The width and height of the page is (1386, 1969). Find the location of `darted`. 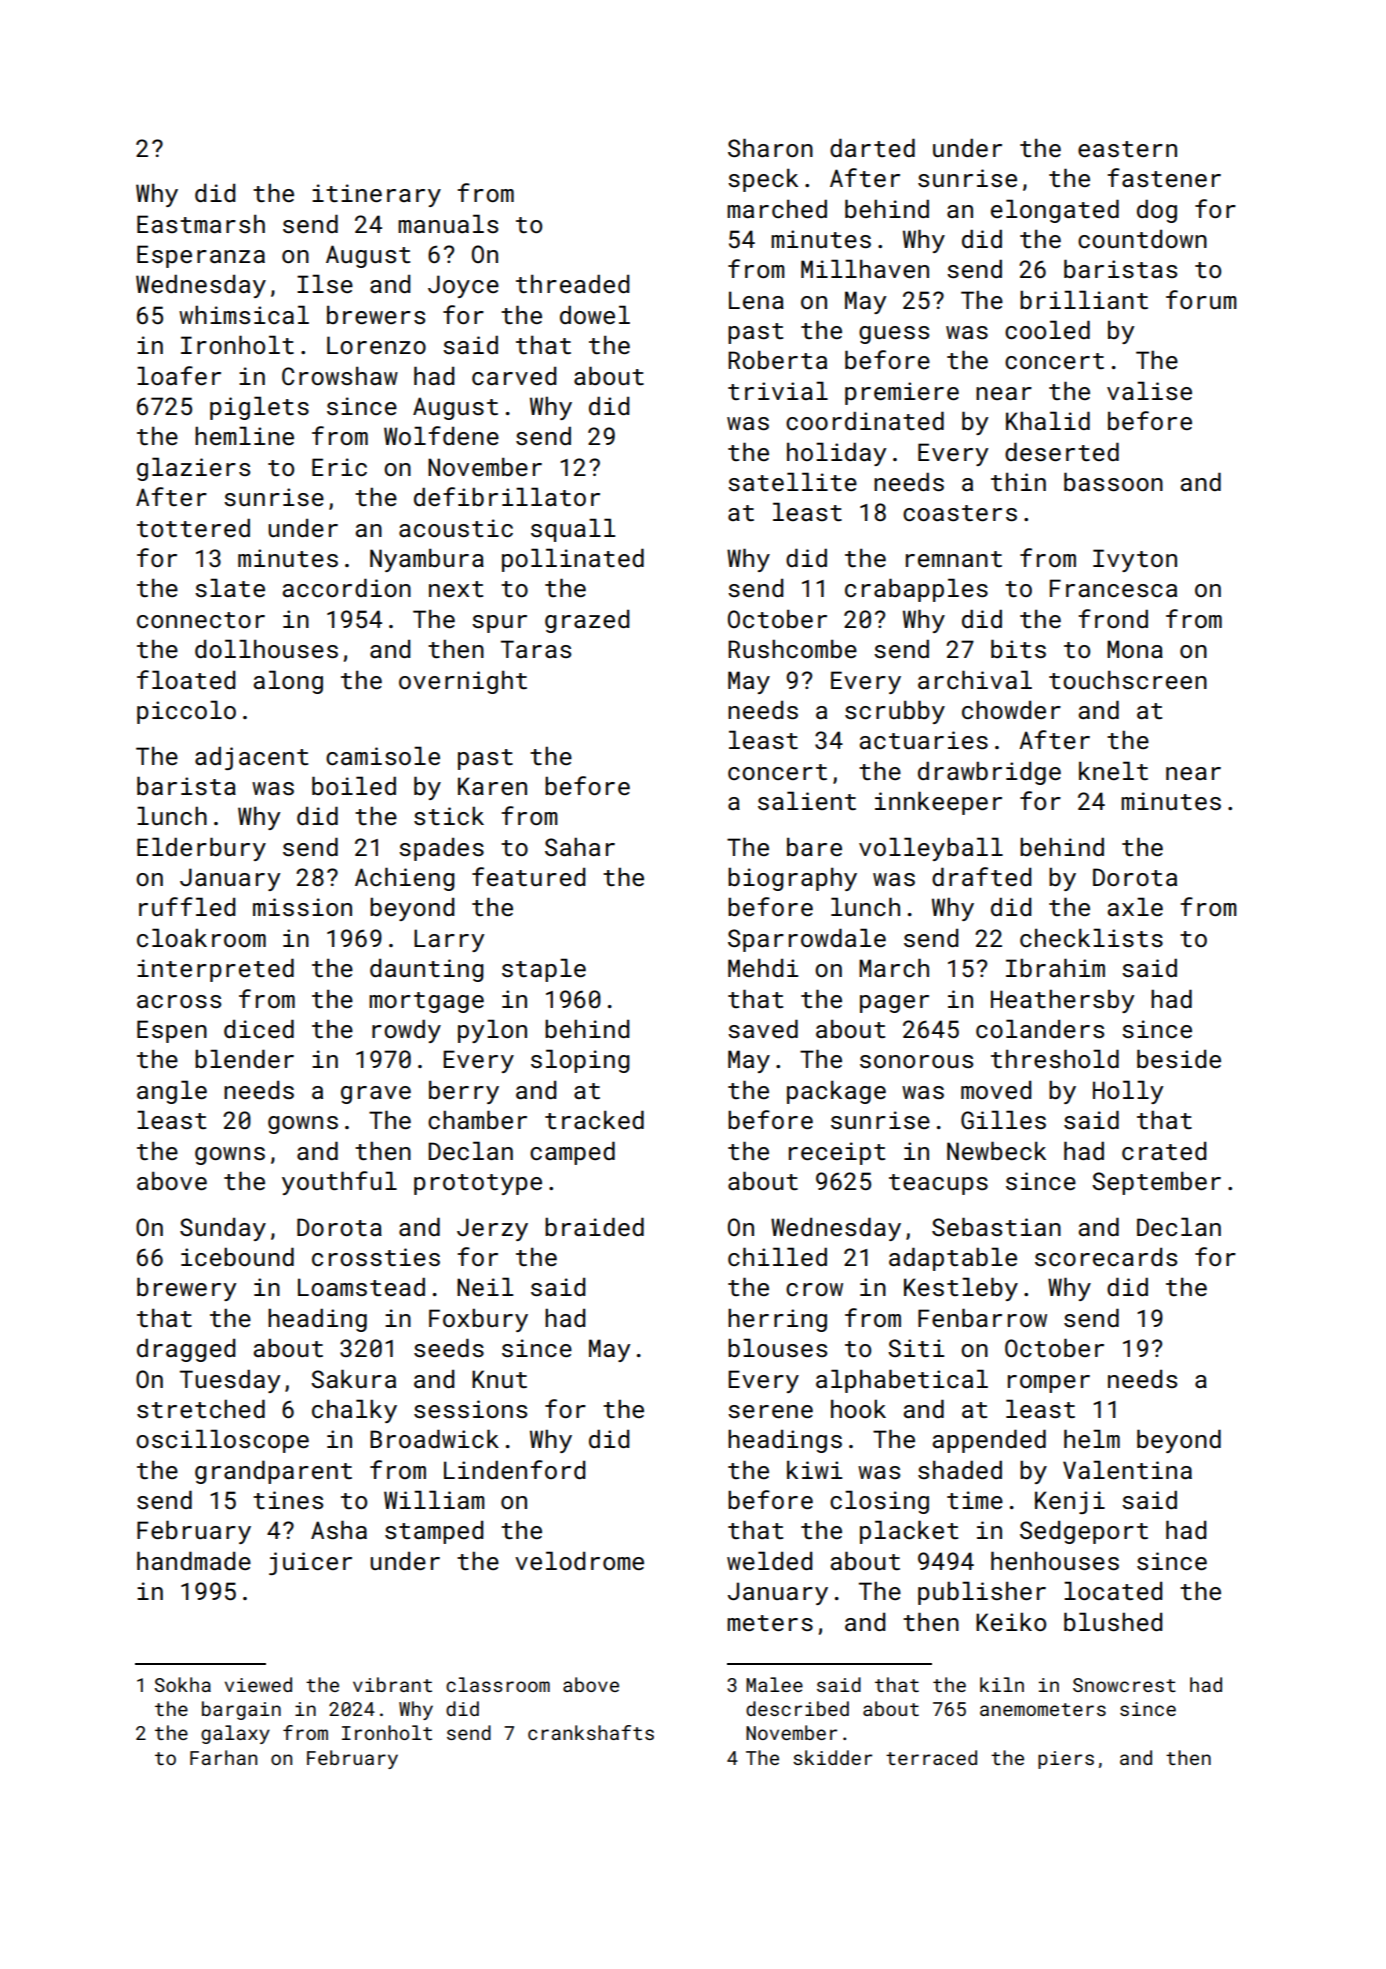

darted is located at coordinates (872, 147).
